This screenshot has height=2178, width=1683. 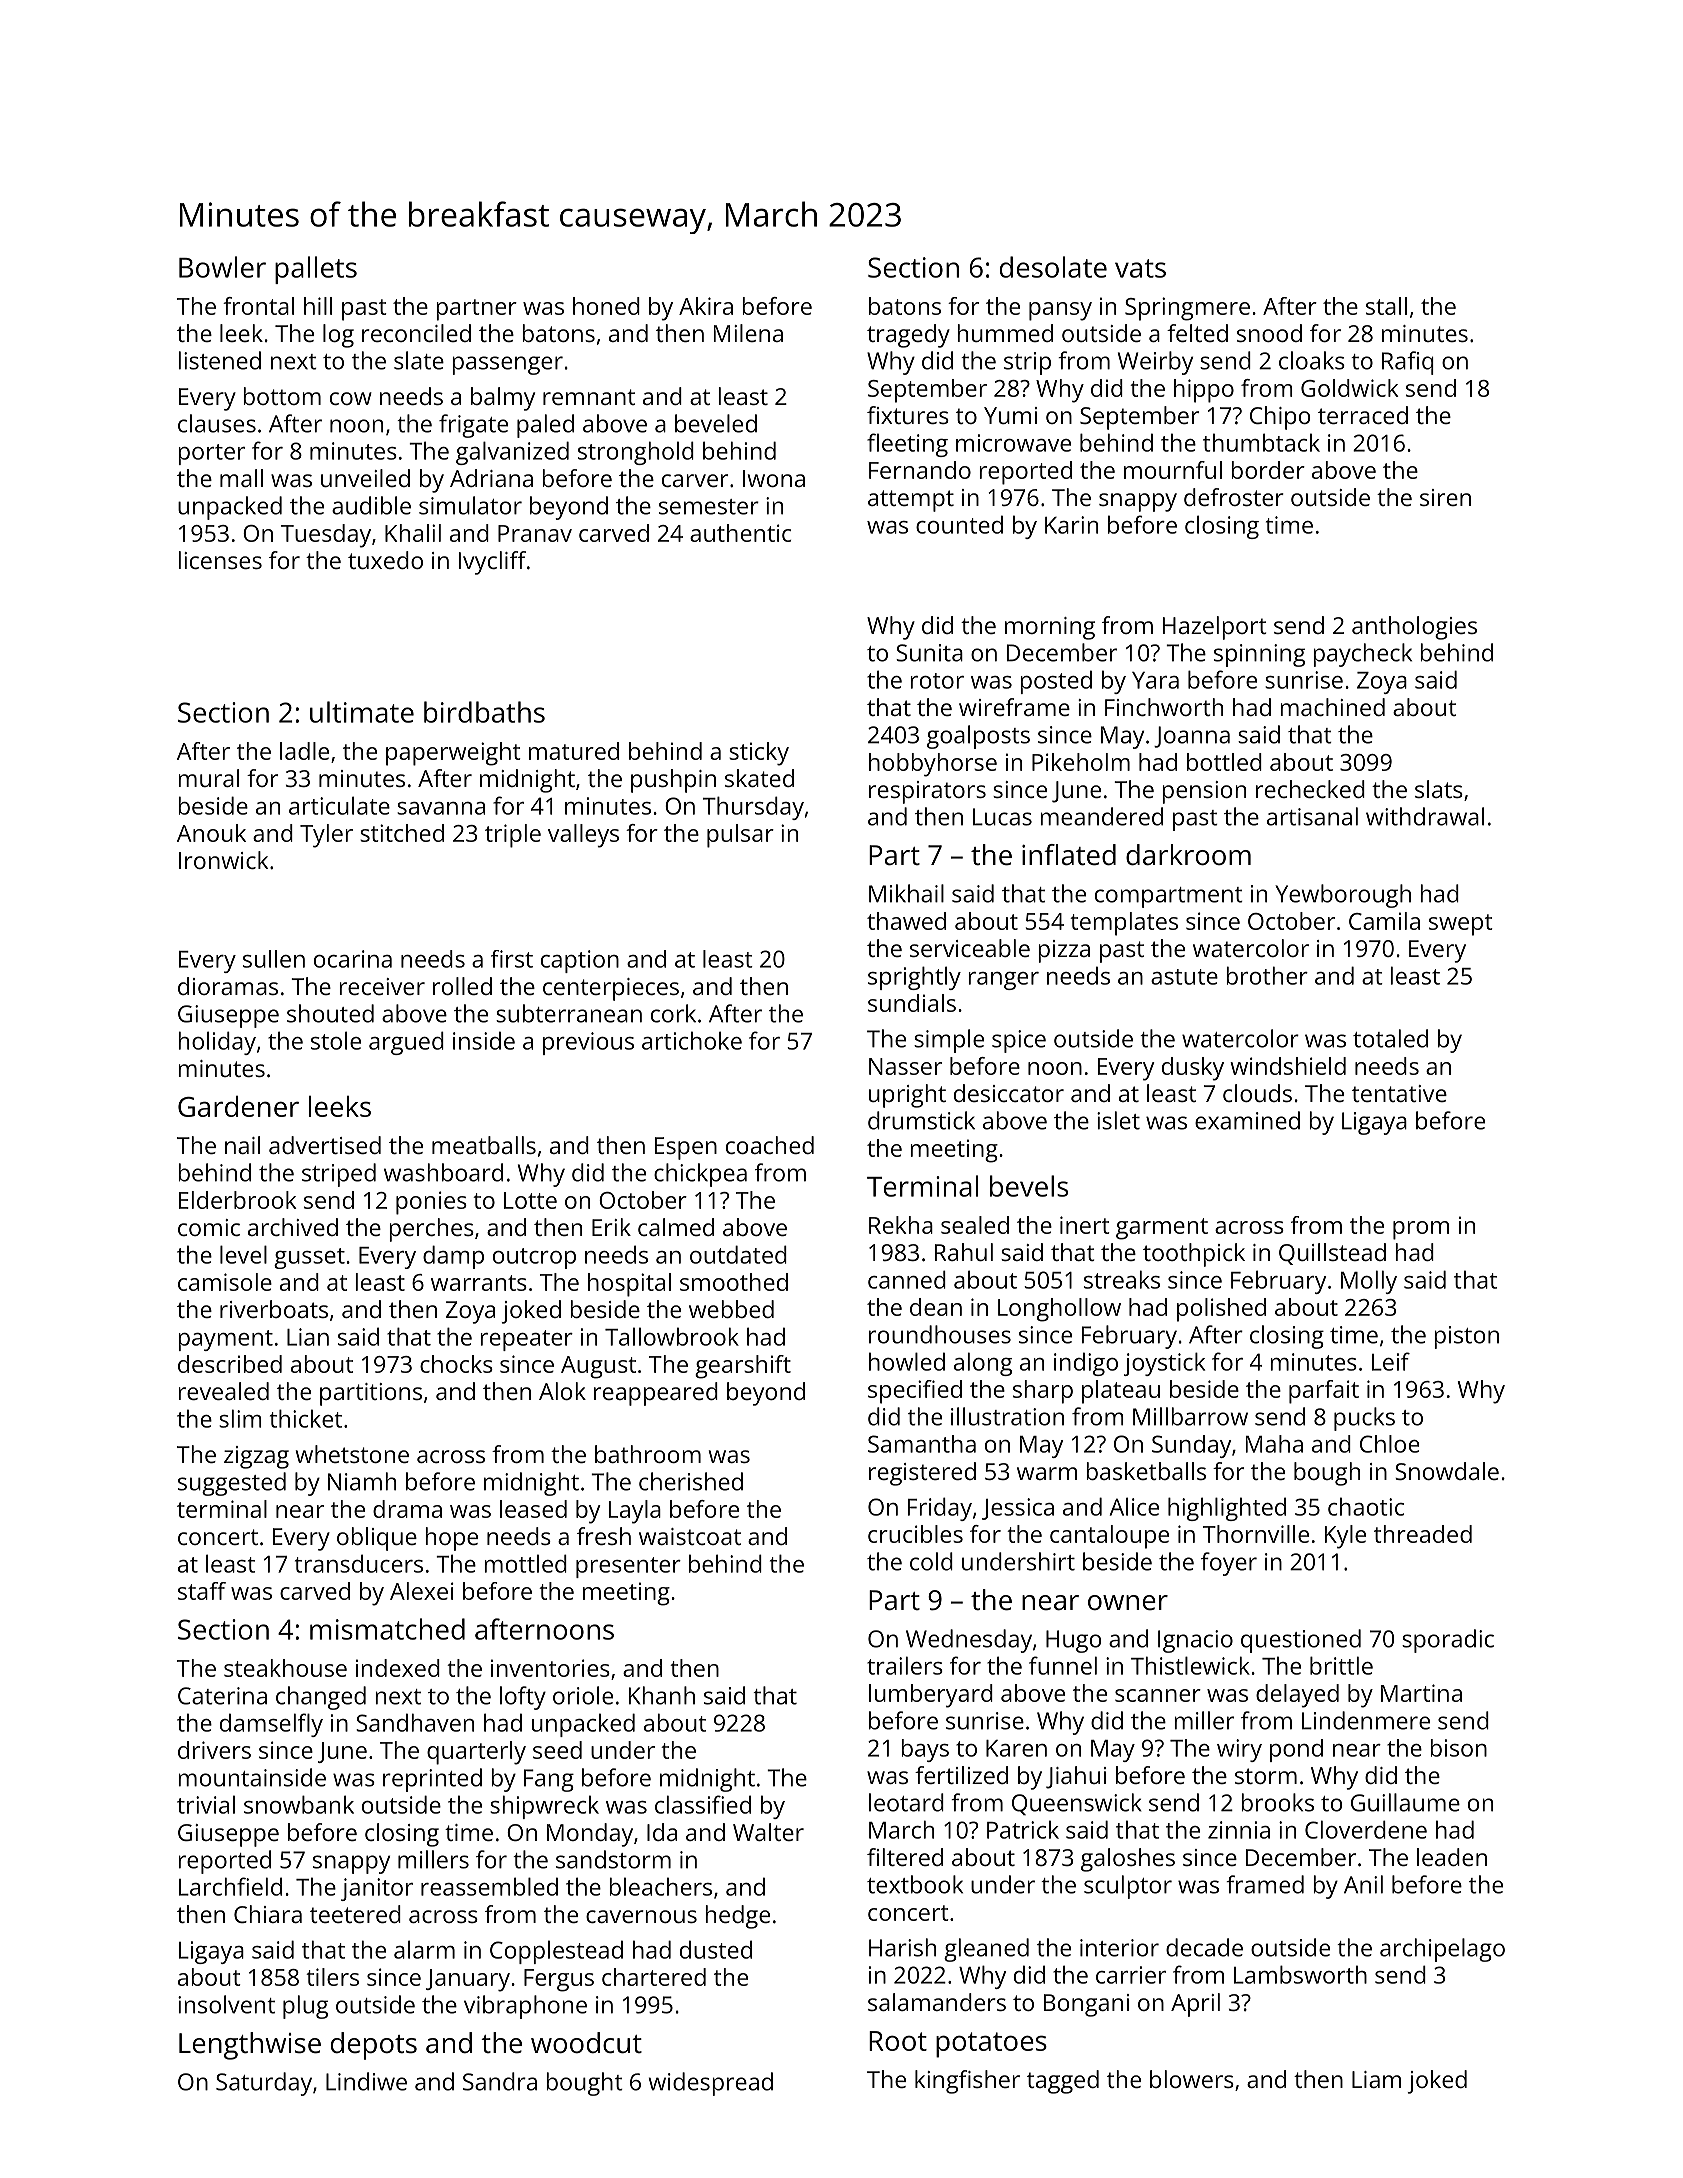 What do you see at coordinates (929, 653) in the screenshot?
I see `Sunita` at bounding box center [929, 653].
